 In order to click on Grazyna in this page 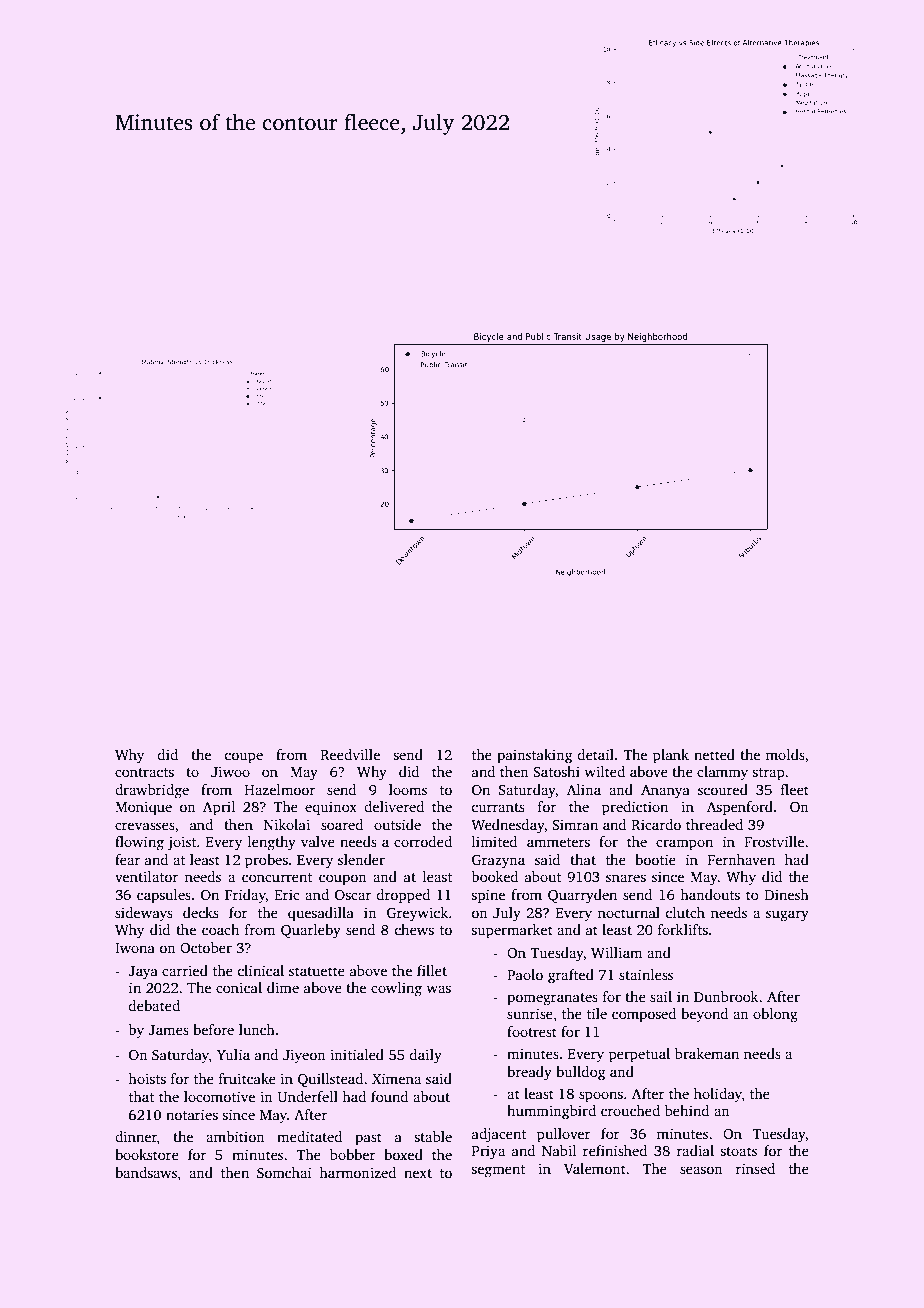, I will do `click(498, 861)`.
